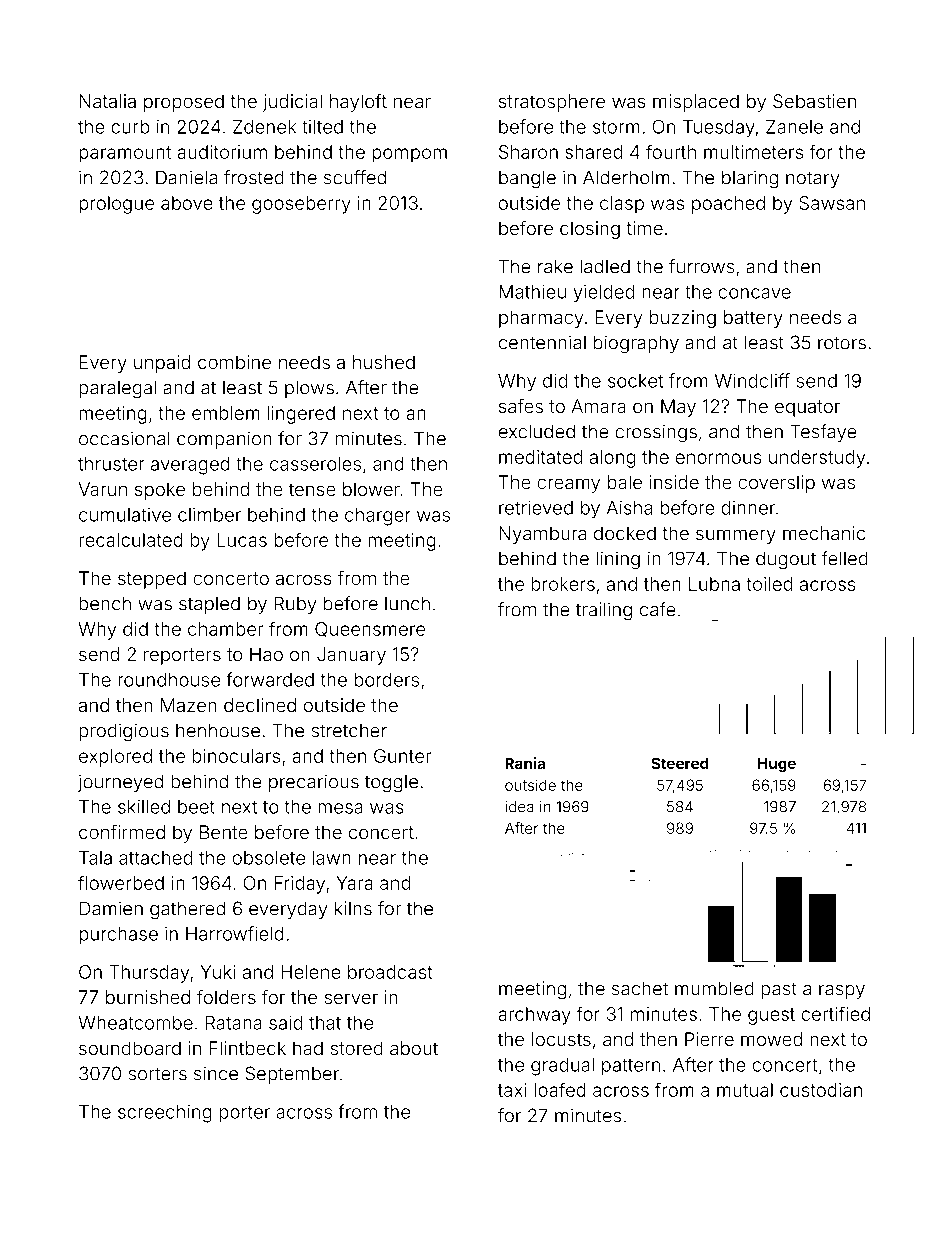  I want to click on borders, so click(386, 680).
